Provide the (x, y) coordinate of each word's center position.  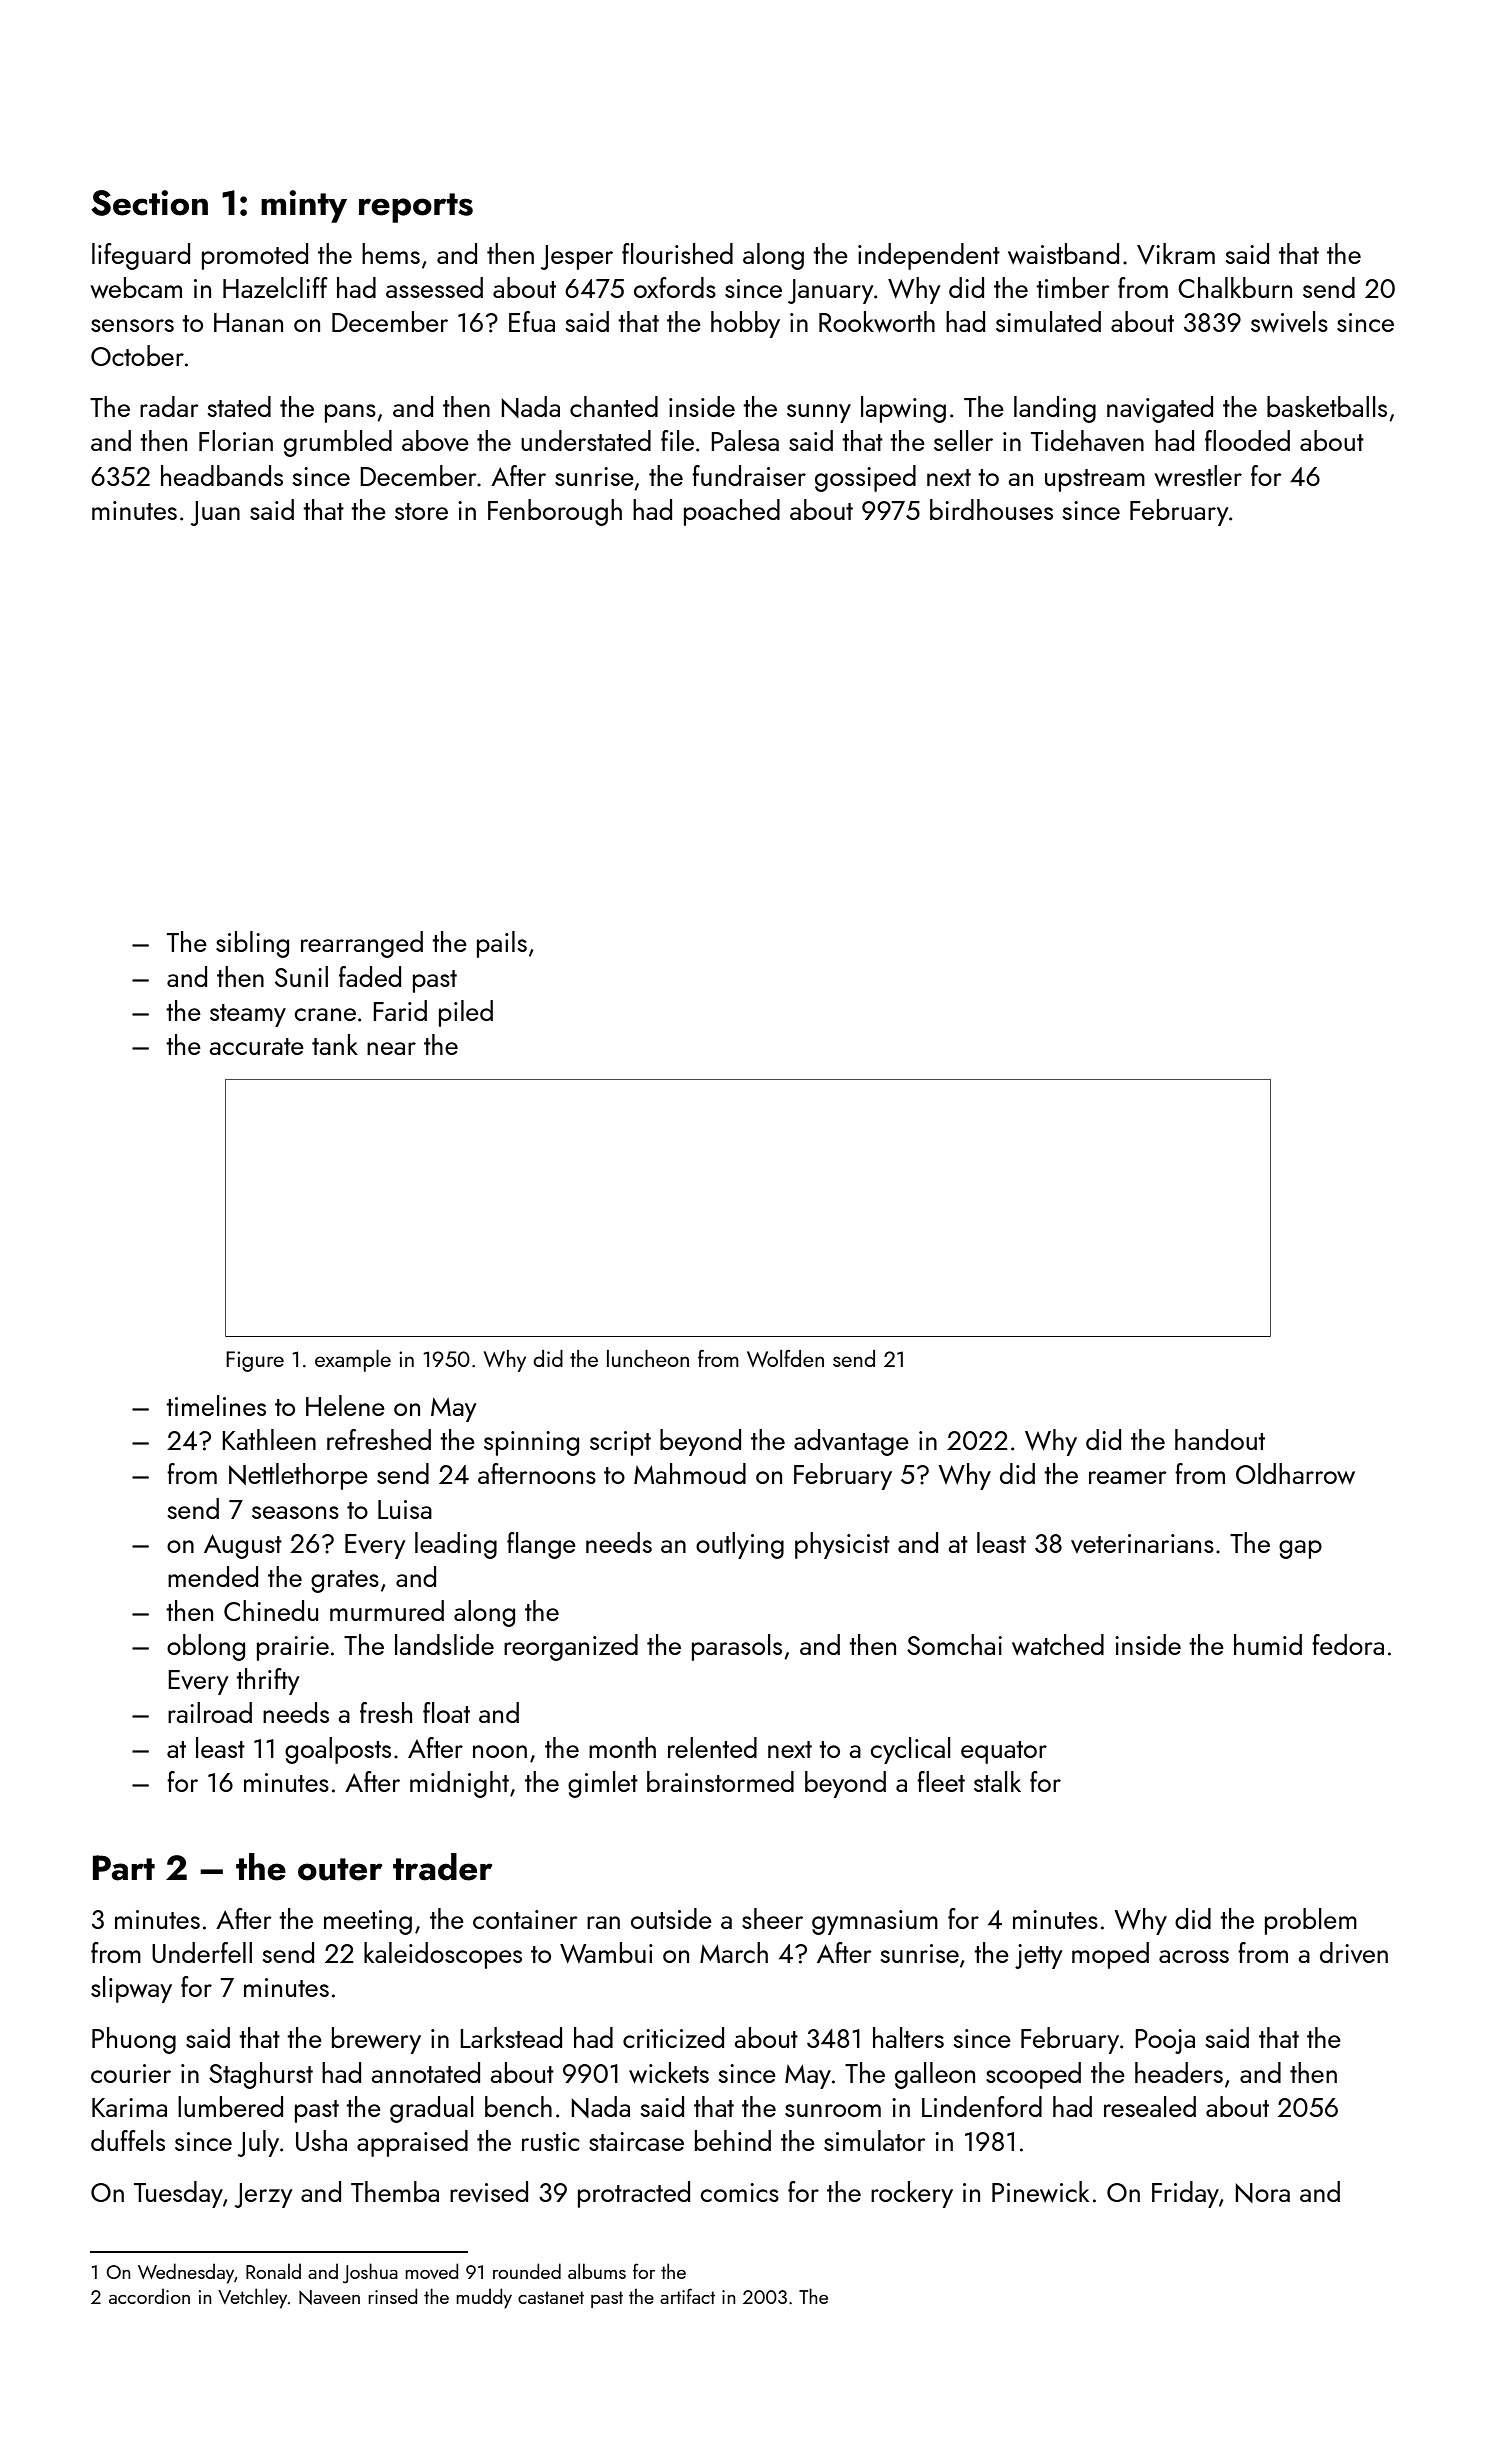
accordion (149, 2296)
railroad (210, 1712)
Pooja (1165, 2041)
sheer (772, 1918)
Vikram (1176, 253)
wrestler (1198, 475)
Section (149, 203)
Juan (215, 513)
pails (502, 944)
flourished (677, 253)
